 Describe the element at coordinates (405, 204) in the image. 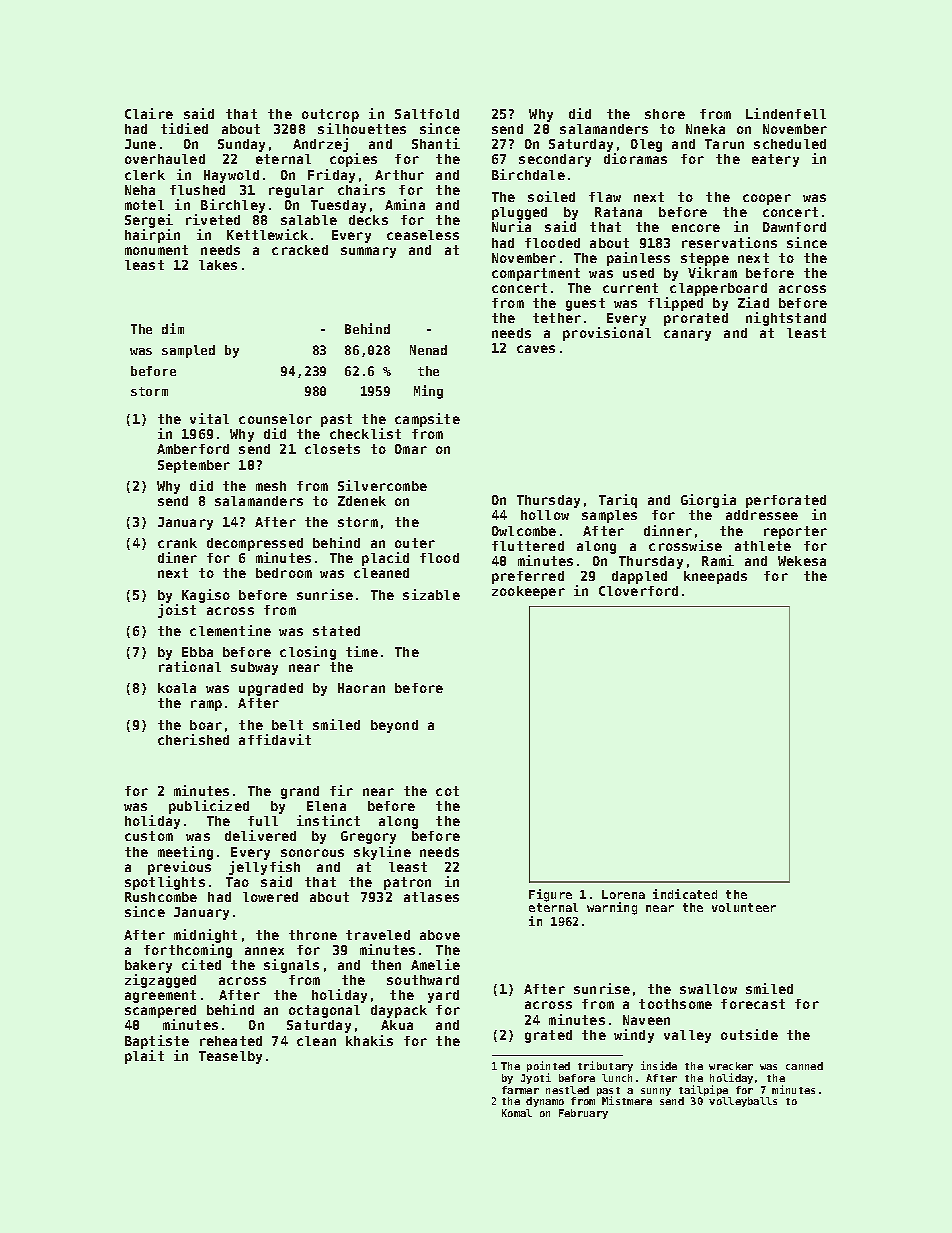

I see `Amina` at that location.
